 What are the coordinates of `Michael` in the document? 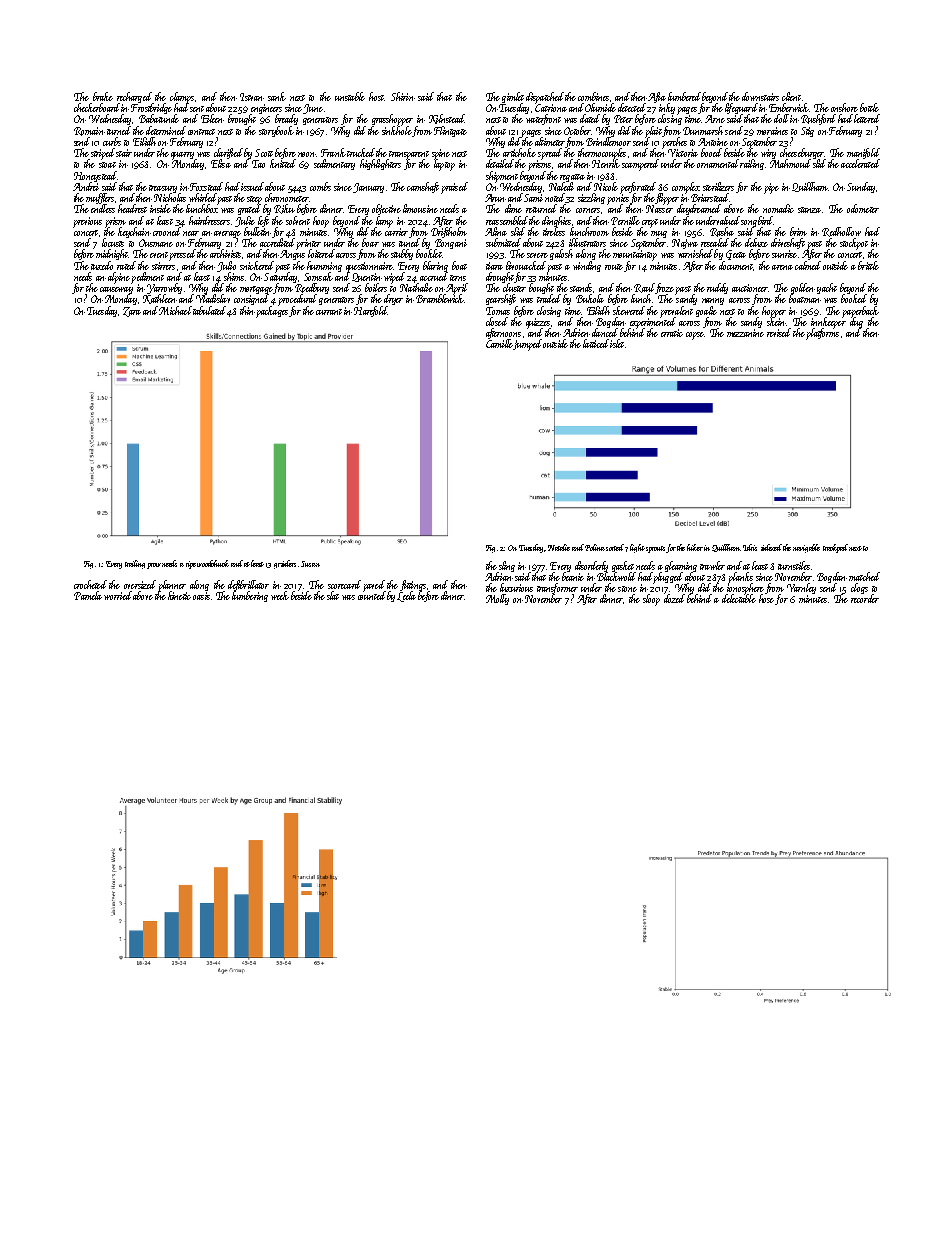 It's located at (175, 310).
